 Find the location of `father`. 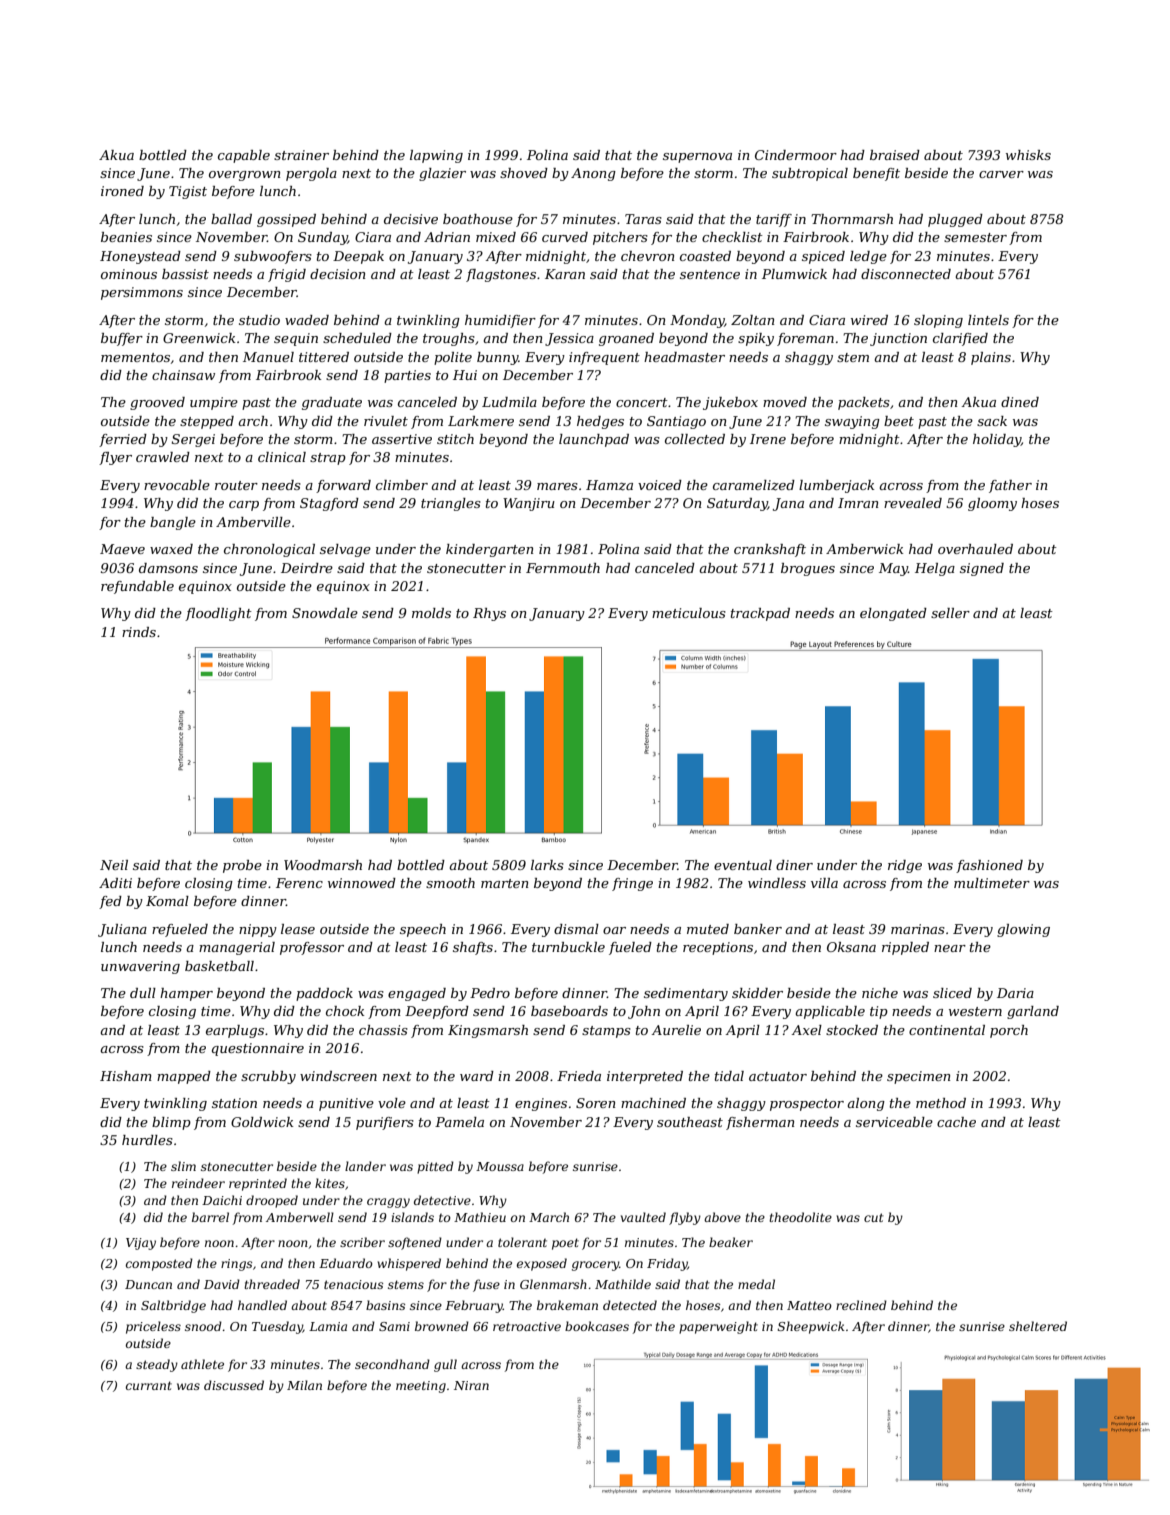

father is located at coordinates (1010, 486).
